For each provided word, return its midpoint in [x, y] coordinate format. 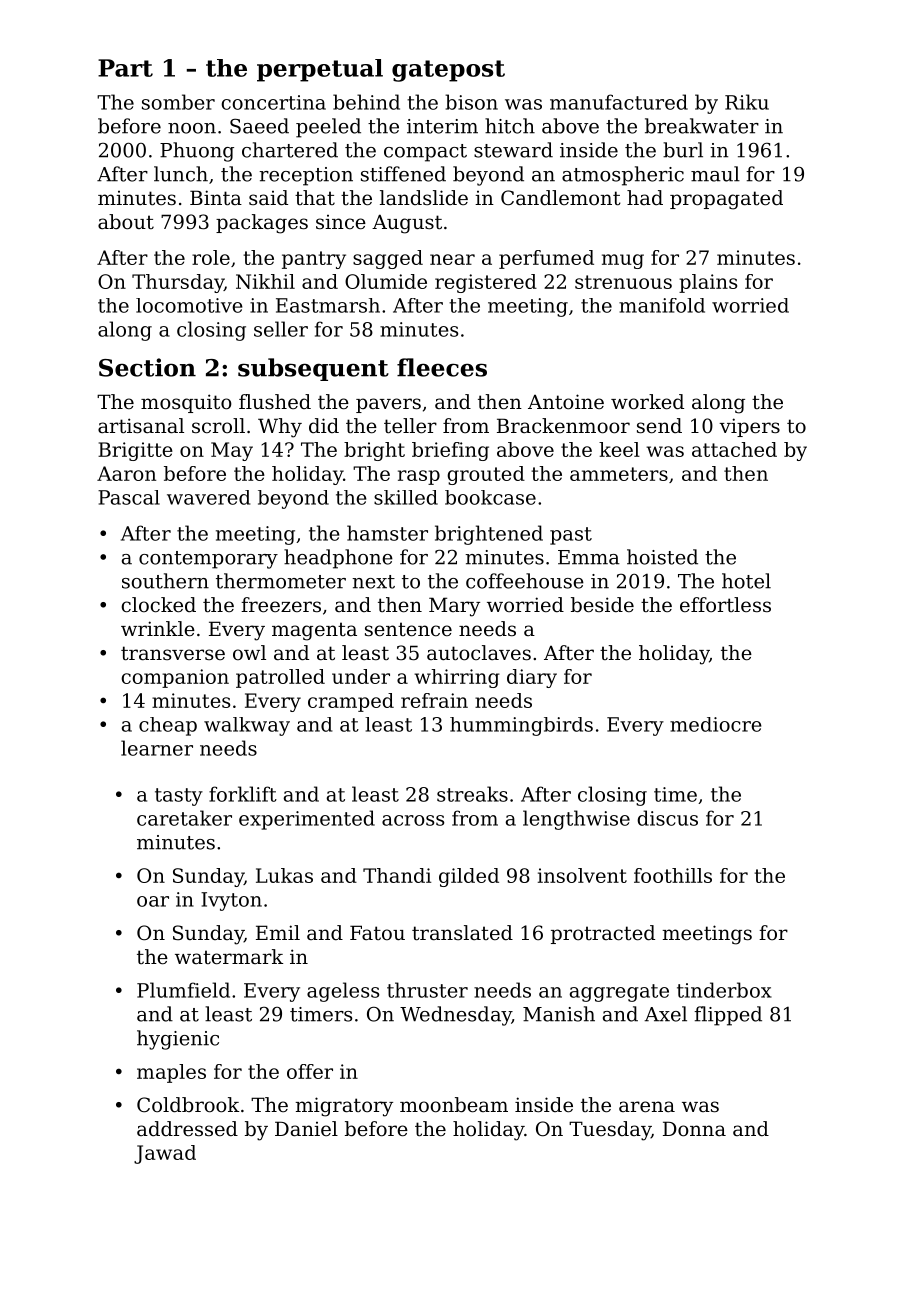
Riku [747, 102]
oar [153, 901]
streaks [472, 794]
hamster [387, 533]
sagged [388, 259]
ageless [343, 992]
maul [715, 174]
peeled [328, 128]
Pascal [129, 497]
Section [147, 367]
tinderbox [724, 990]
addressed [187, 1129]
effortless [725, 605]
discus [667, 818]
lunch [181, 174]
